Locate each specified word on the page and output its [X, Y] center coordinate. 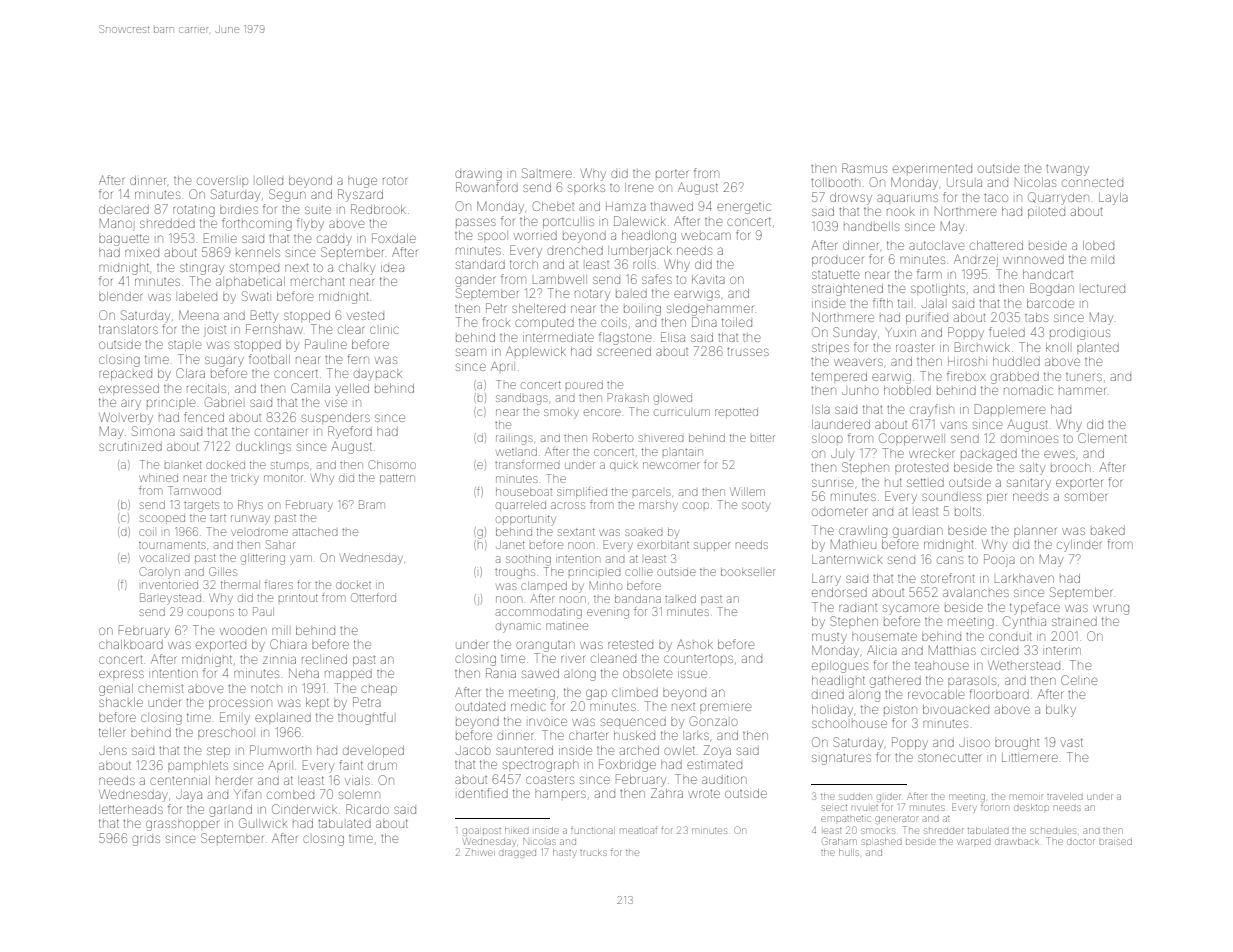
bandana [638, 599]
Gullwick [263, 823]
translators [128, 329]
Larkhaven [1024, 578]
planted [1098, 347]
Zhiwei [480, 852]
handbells [871, 226]
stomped [254, 267]
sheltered [538, 308]
